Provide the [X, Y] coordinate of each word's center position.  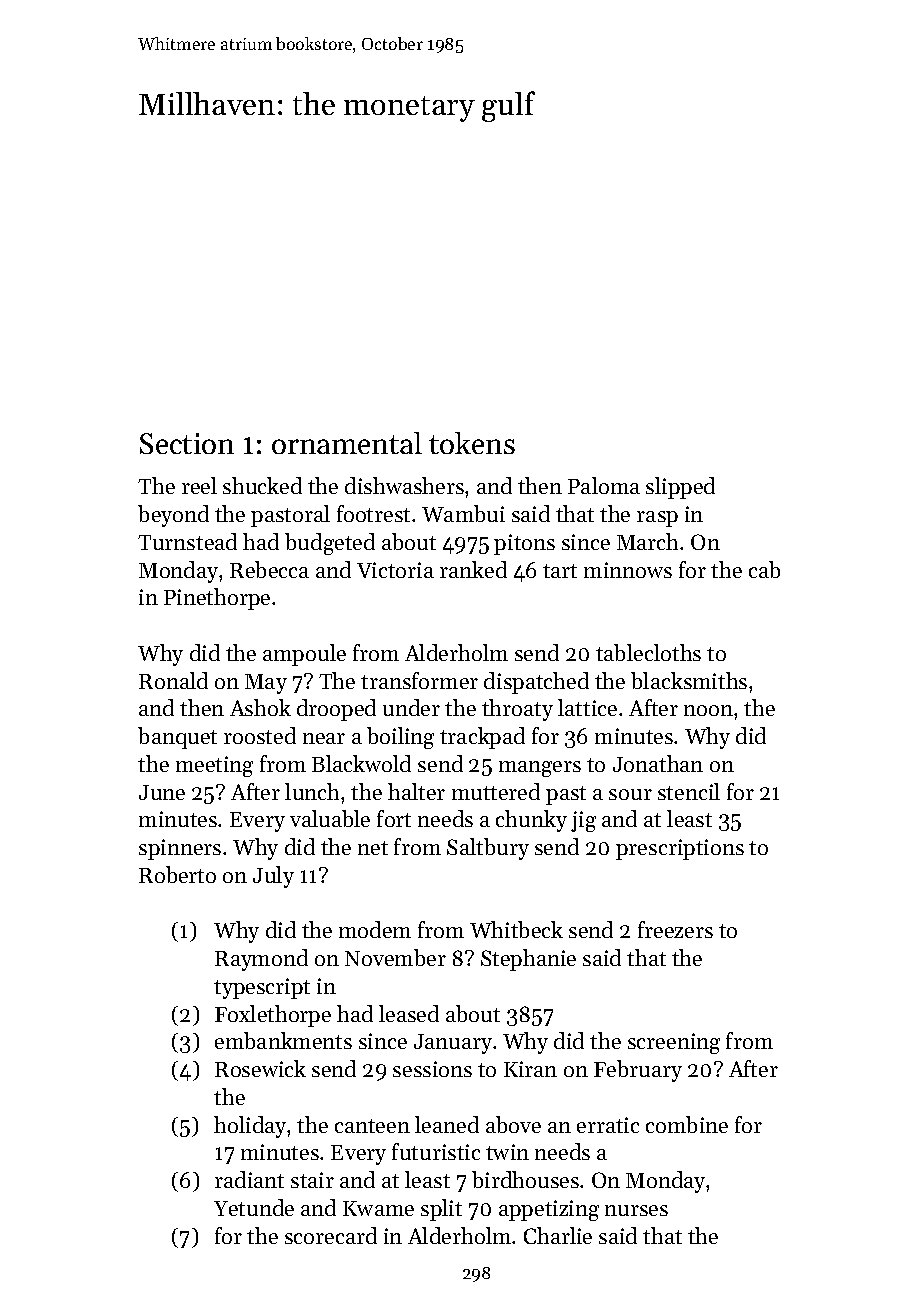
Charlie [558, 1235]
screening [674, 1043]
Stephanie [528, 960]
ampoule [304, 655]
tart [560, 571]
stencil [689, 791]
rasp [657, 519]
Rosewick [260, 1068]
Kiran [530, 1069]
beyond [173, 516]
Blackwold [361, 763]
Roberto [177, 874]
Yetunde [254, 1207]
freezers [675, 929]
